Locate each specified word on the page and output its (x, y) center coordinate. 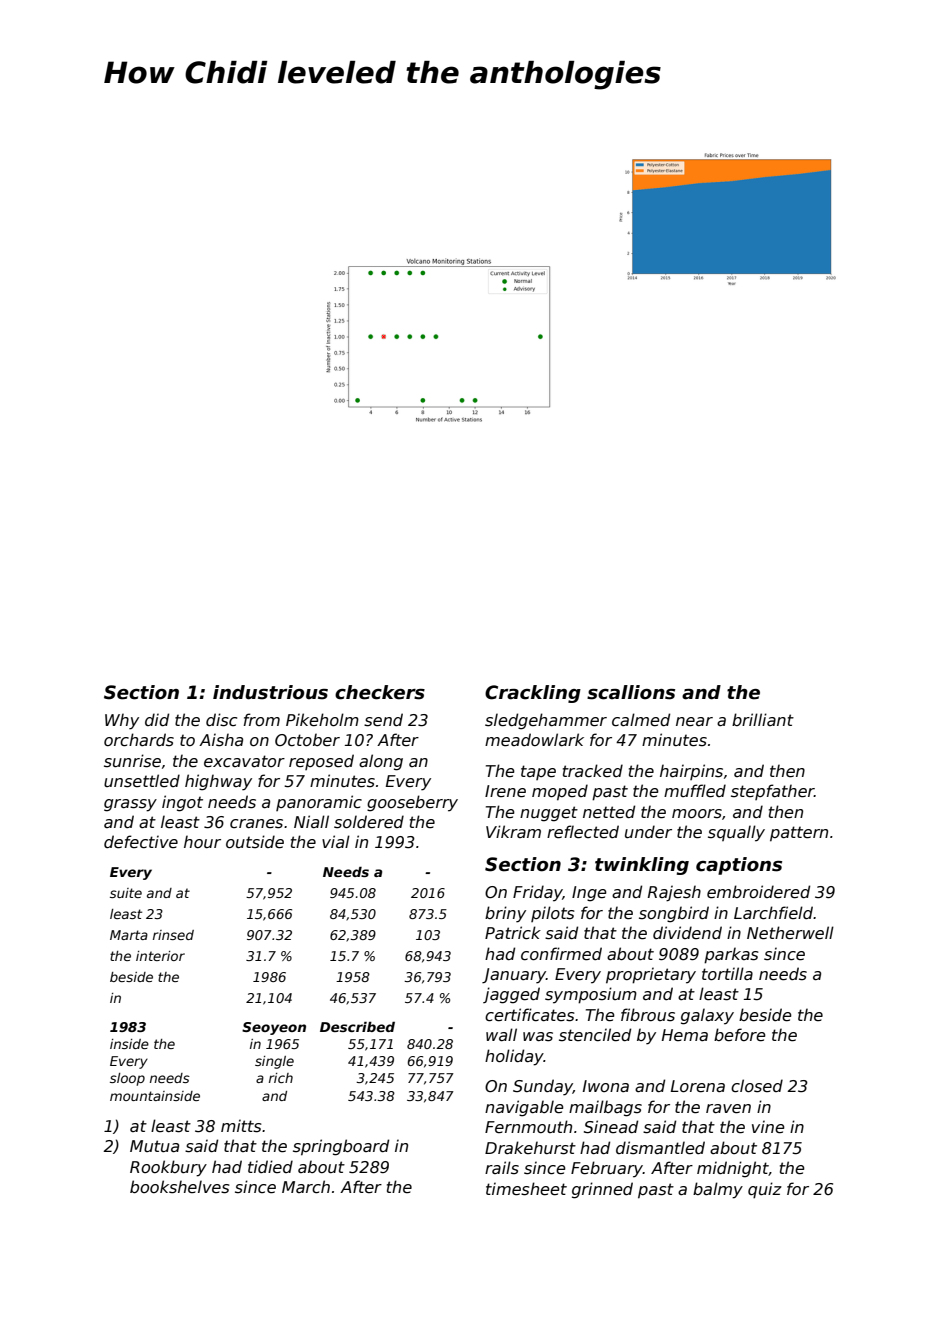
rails (502, 1168)
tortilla (727, 973)
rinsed (173, 935)
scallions (631, 692)
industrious (270, 692)
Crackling (533, 694)
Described (357, 1027)
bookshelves (180, 1187)
